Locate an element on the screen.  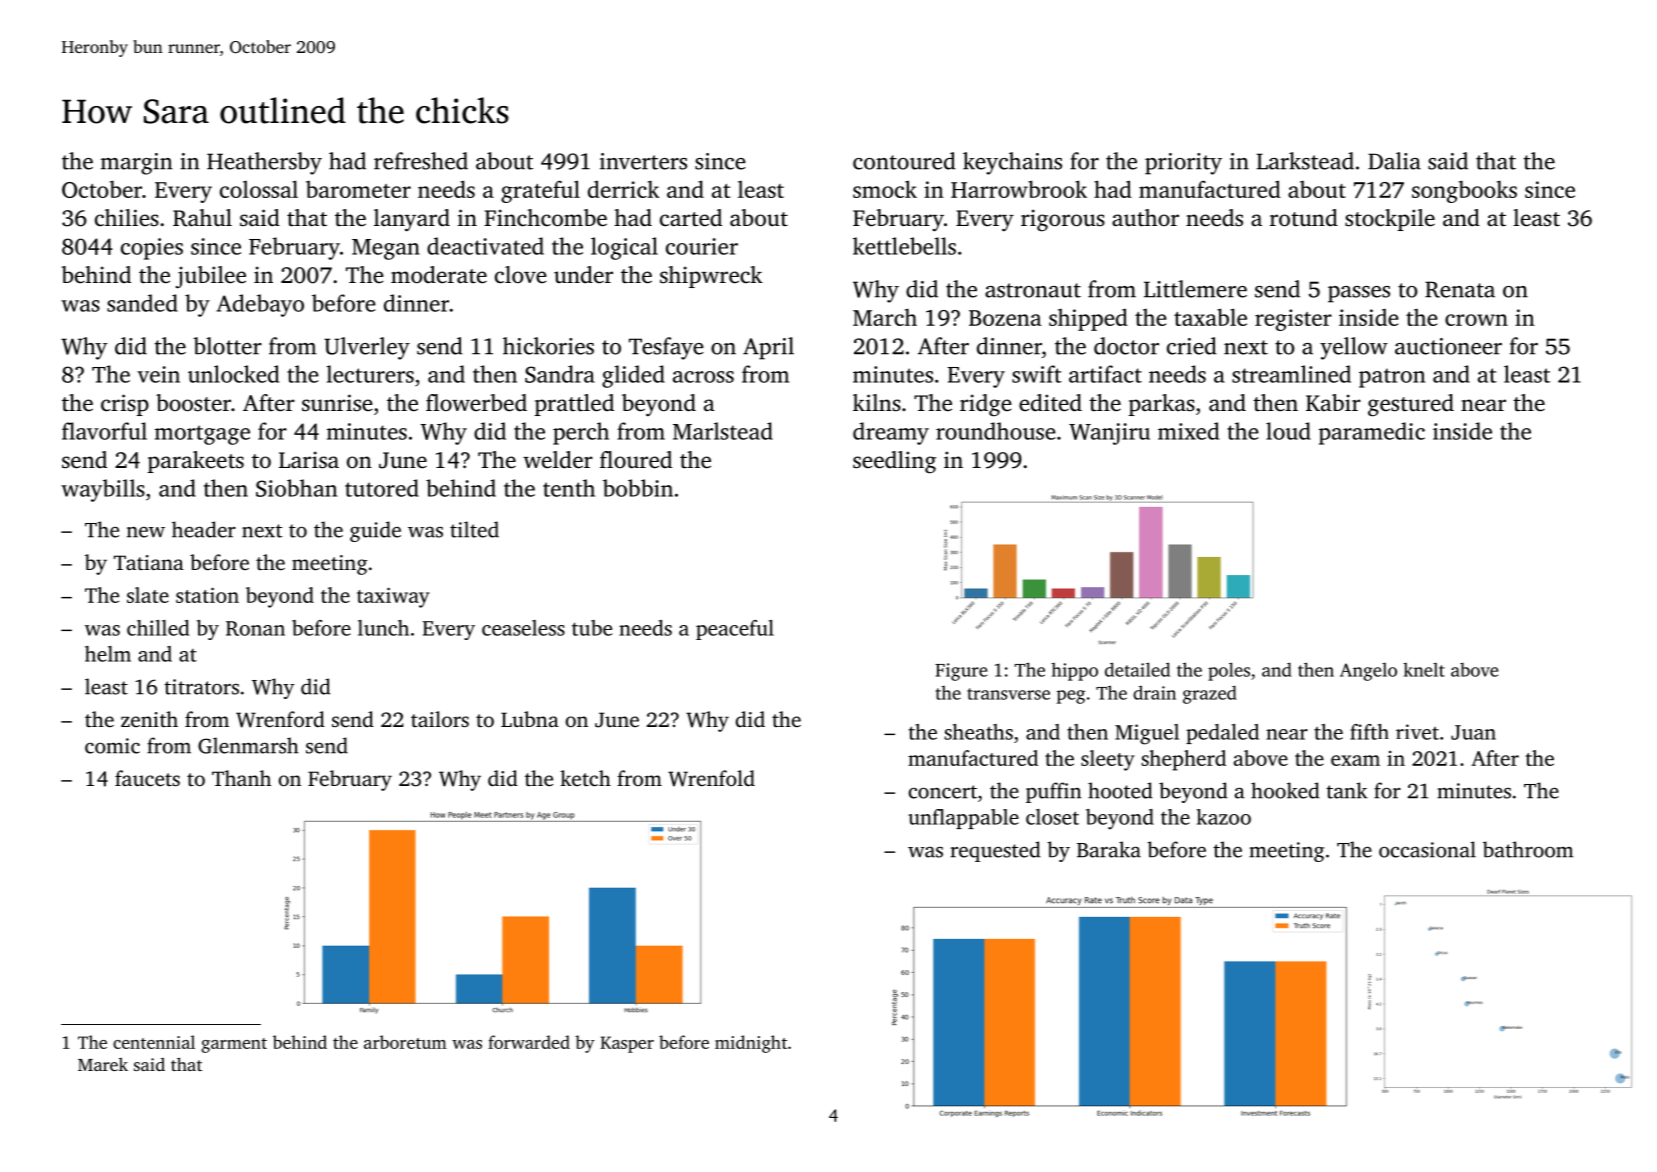
requested is located at coordinates (995, 851).
